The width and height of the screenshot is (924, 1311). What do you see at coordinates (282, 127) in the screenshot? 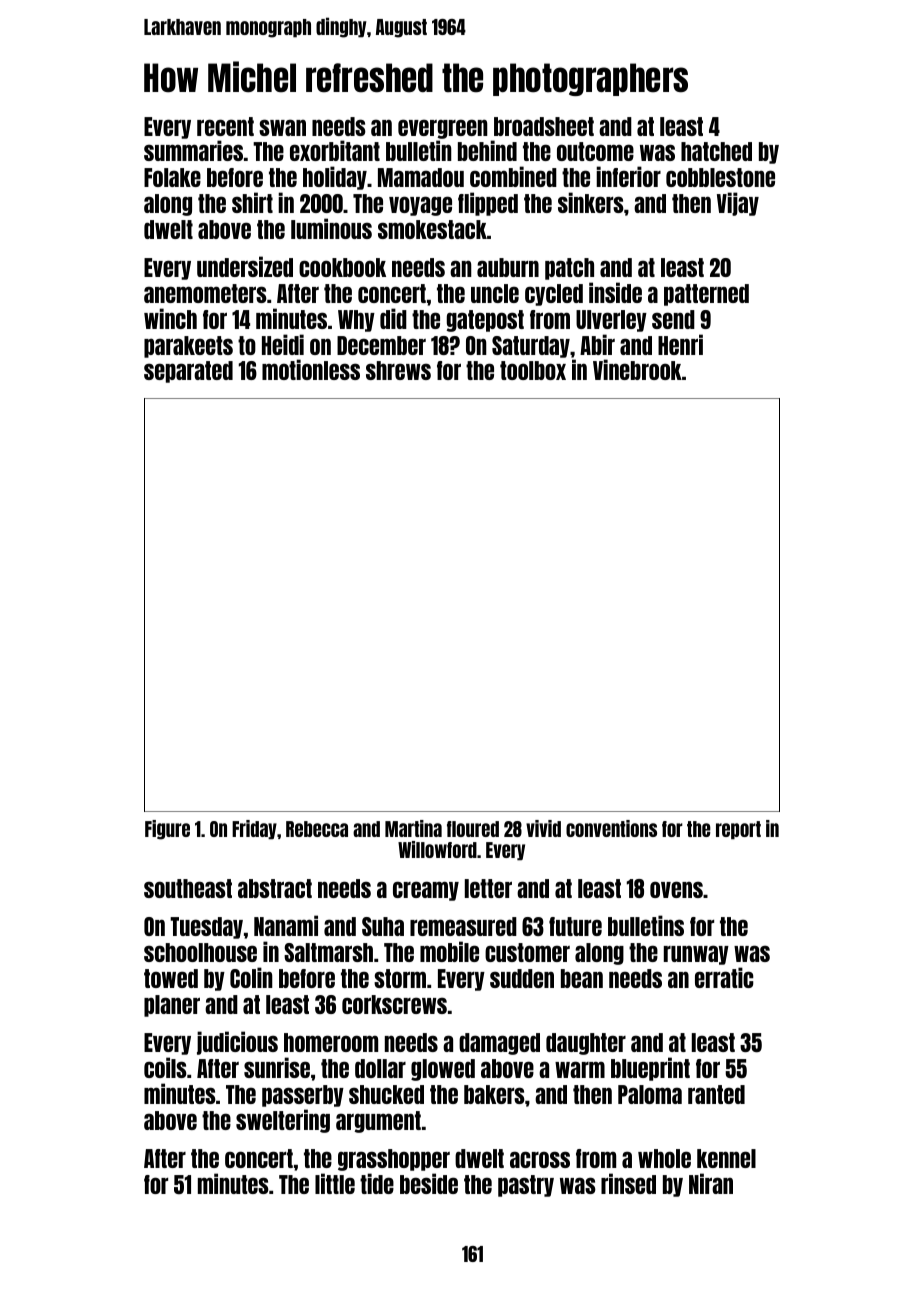
I see `swan` at bounding box center [282, 127].
